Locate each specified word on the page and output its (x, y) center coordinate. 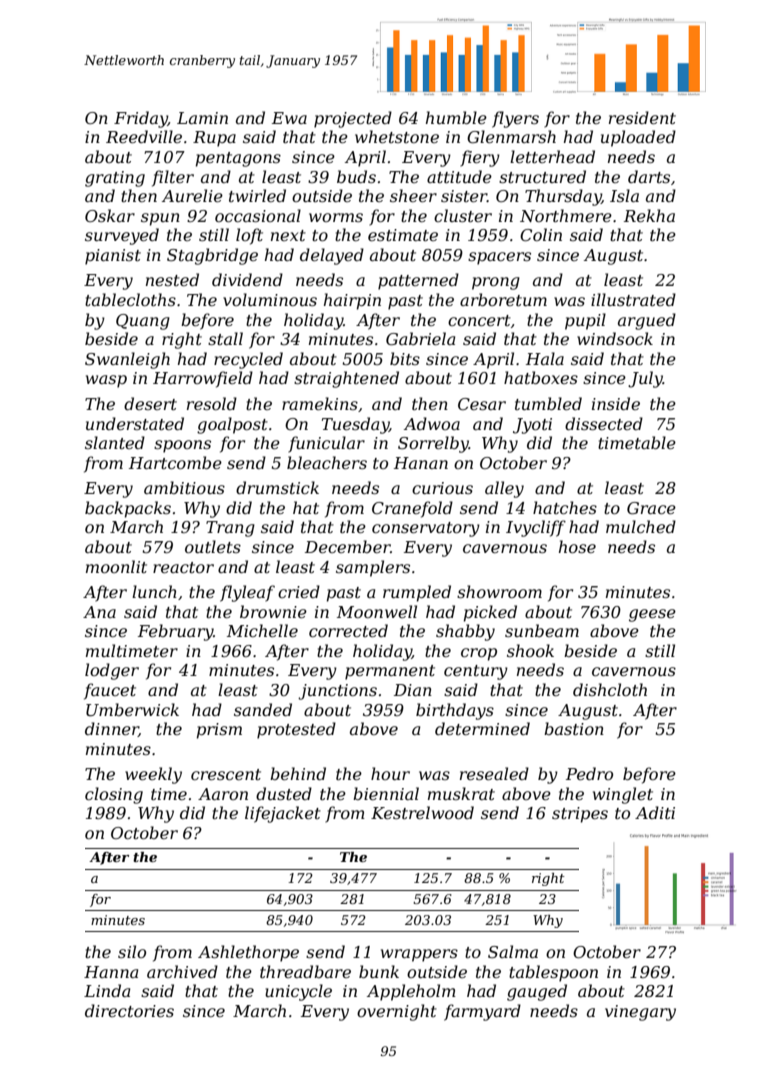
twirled (257, 195)
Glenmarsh (511, 136)
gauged (537, 992)
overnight (397, 1012)
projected (353, 119)
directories (129, 1010)
